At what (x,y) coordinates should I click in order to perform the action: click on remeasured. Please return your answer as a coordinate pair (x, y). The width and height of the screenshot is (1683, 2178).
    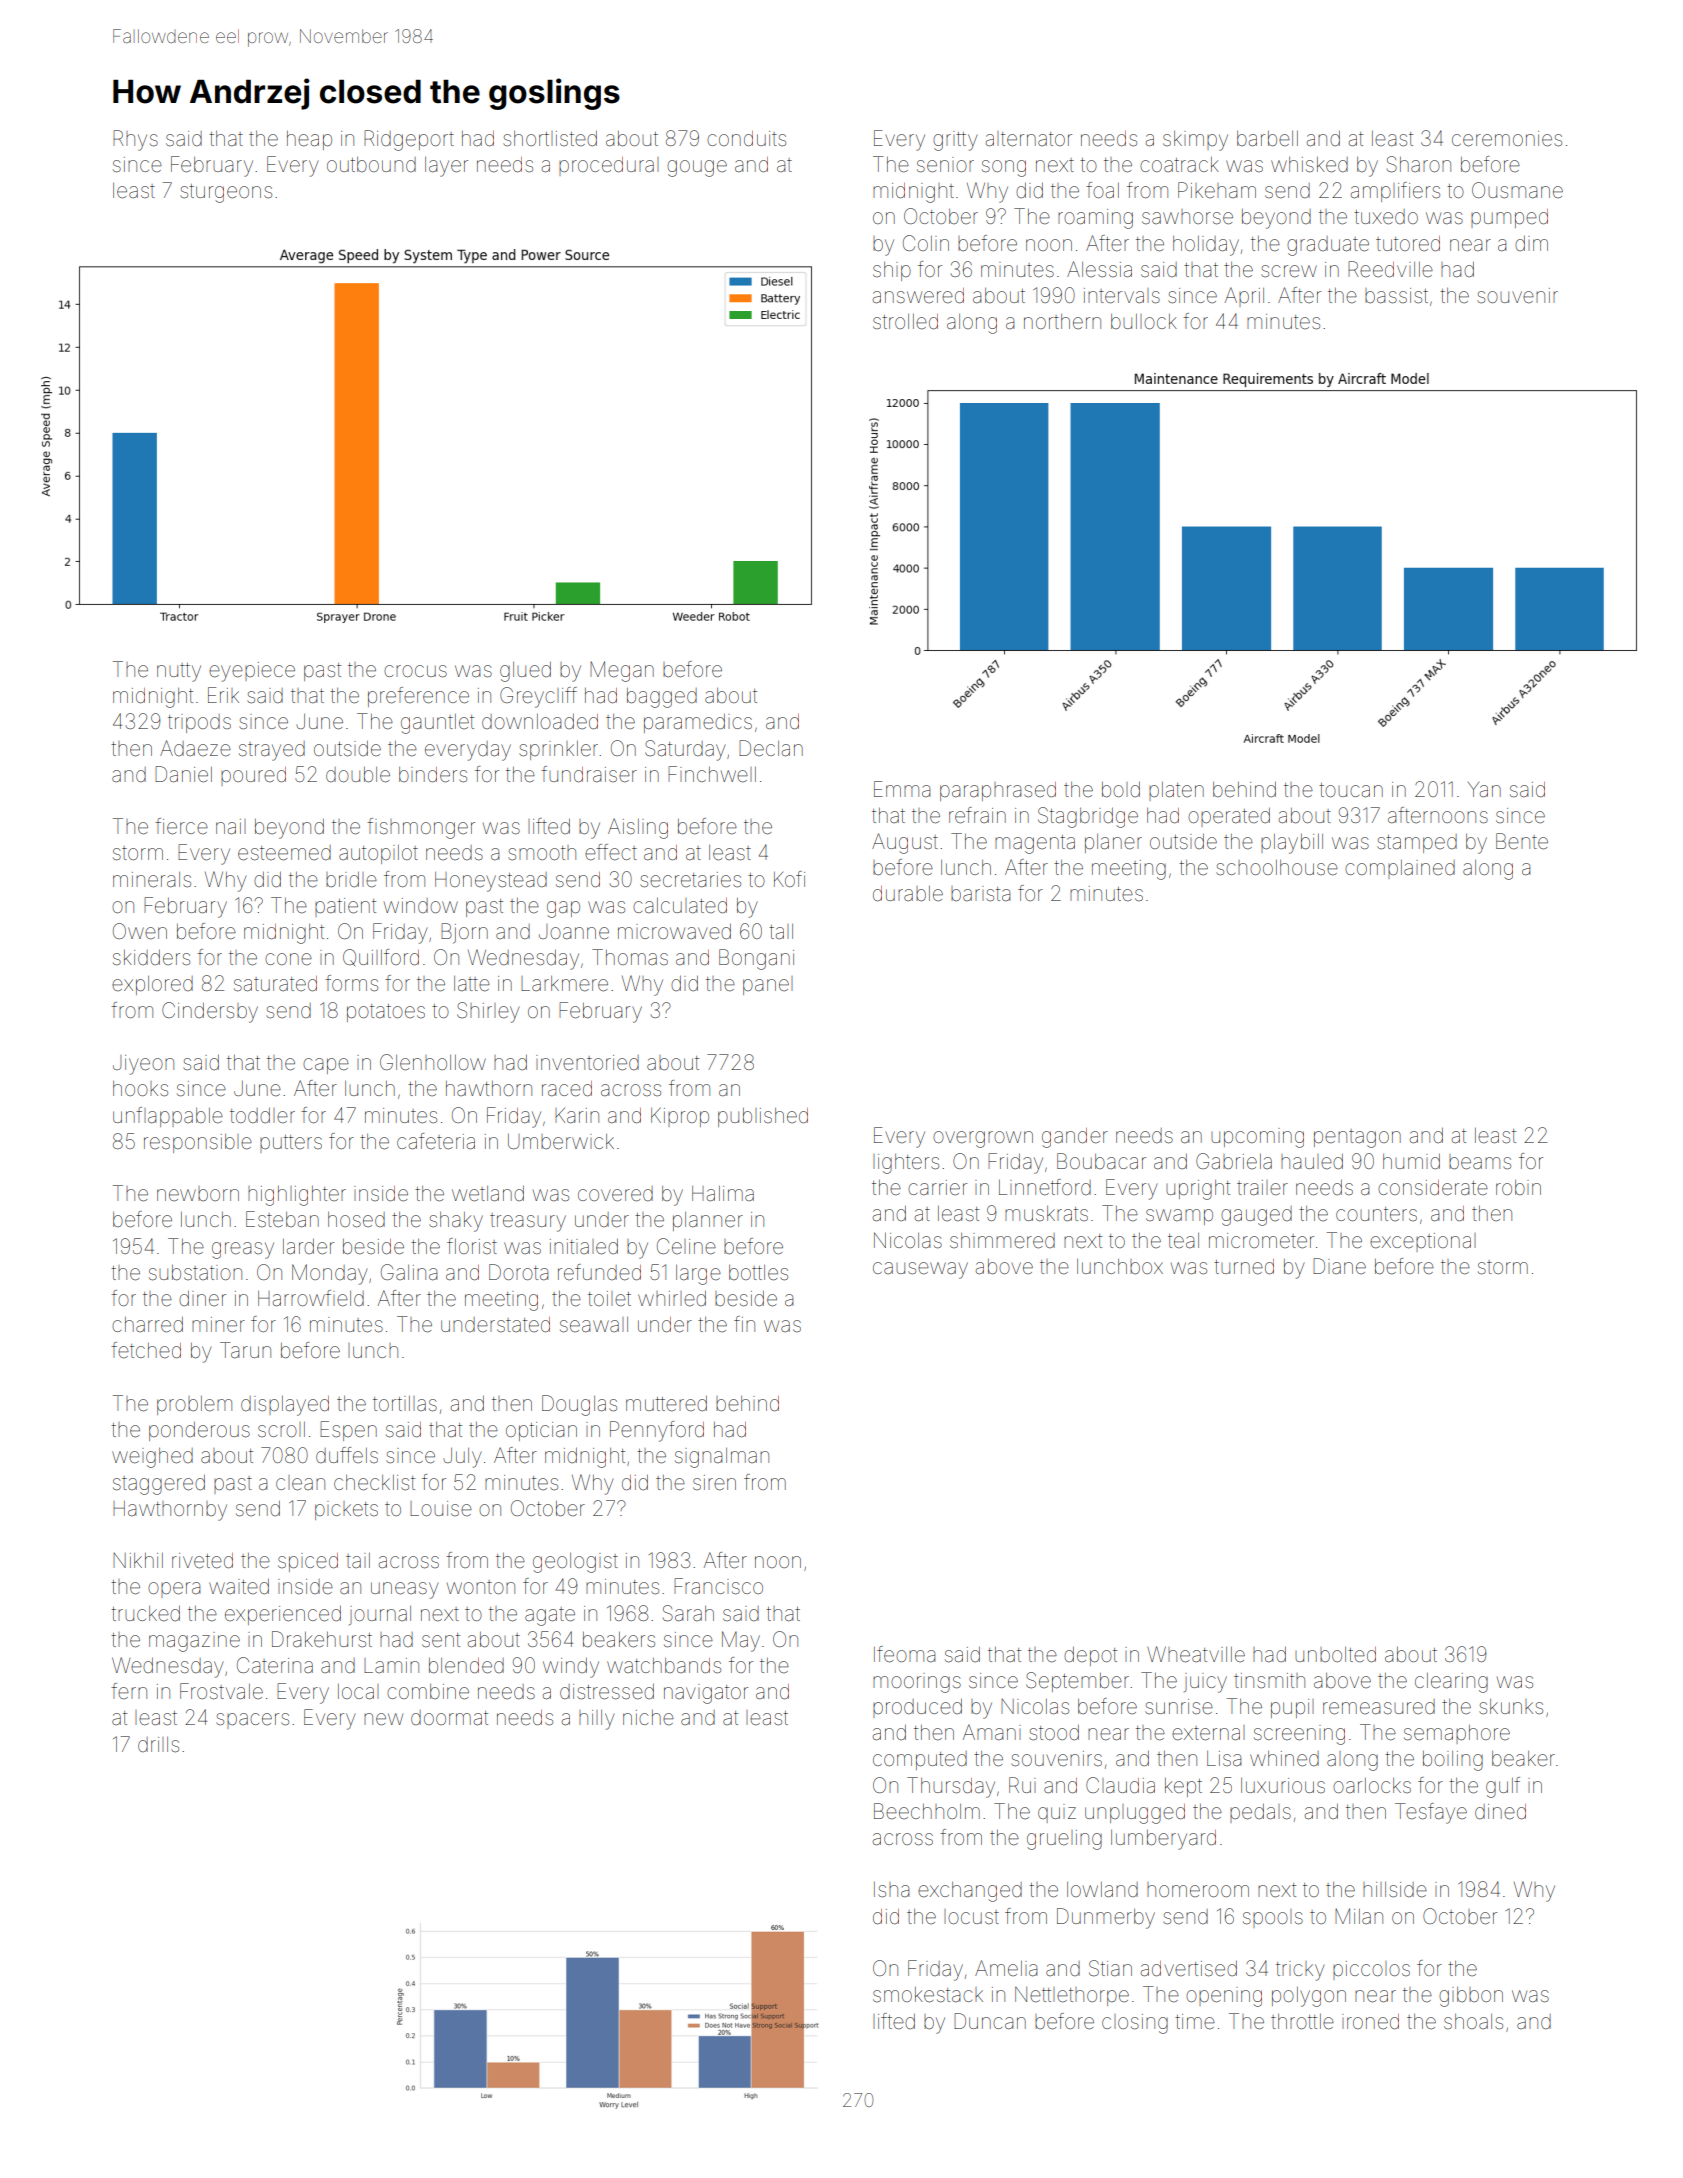
    Looking at the image, I should click on (1379, 1707).
